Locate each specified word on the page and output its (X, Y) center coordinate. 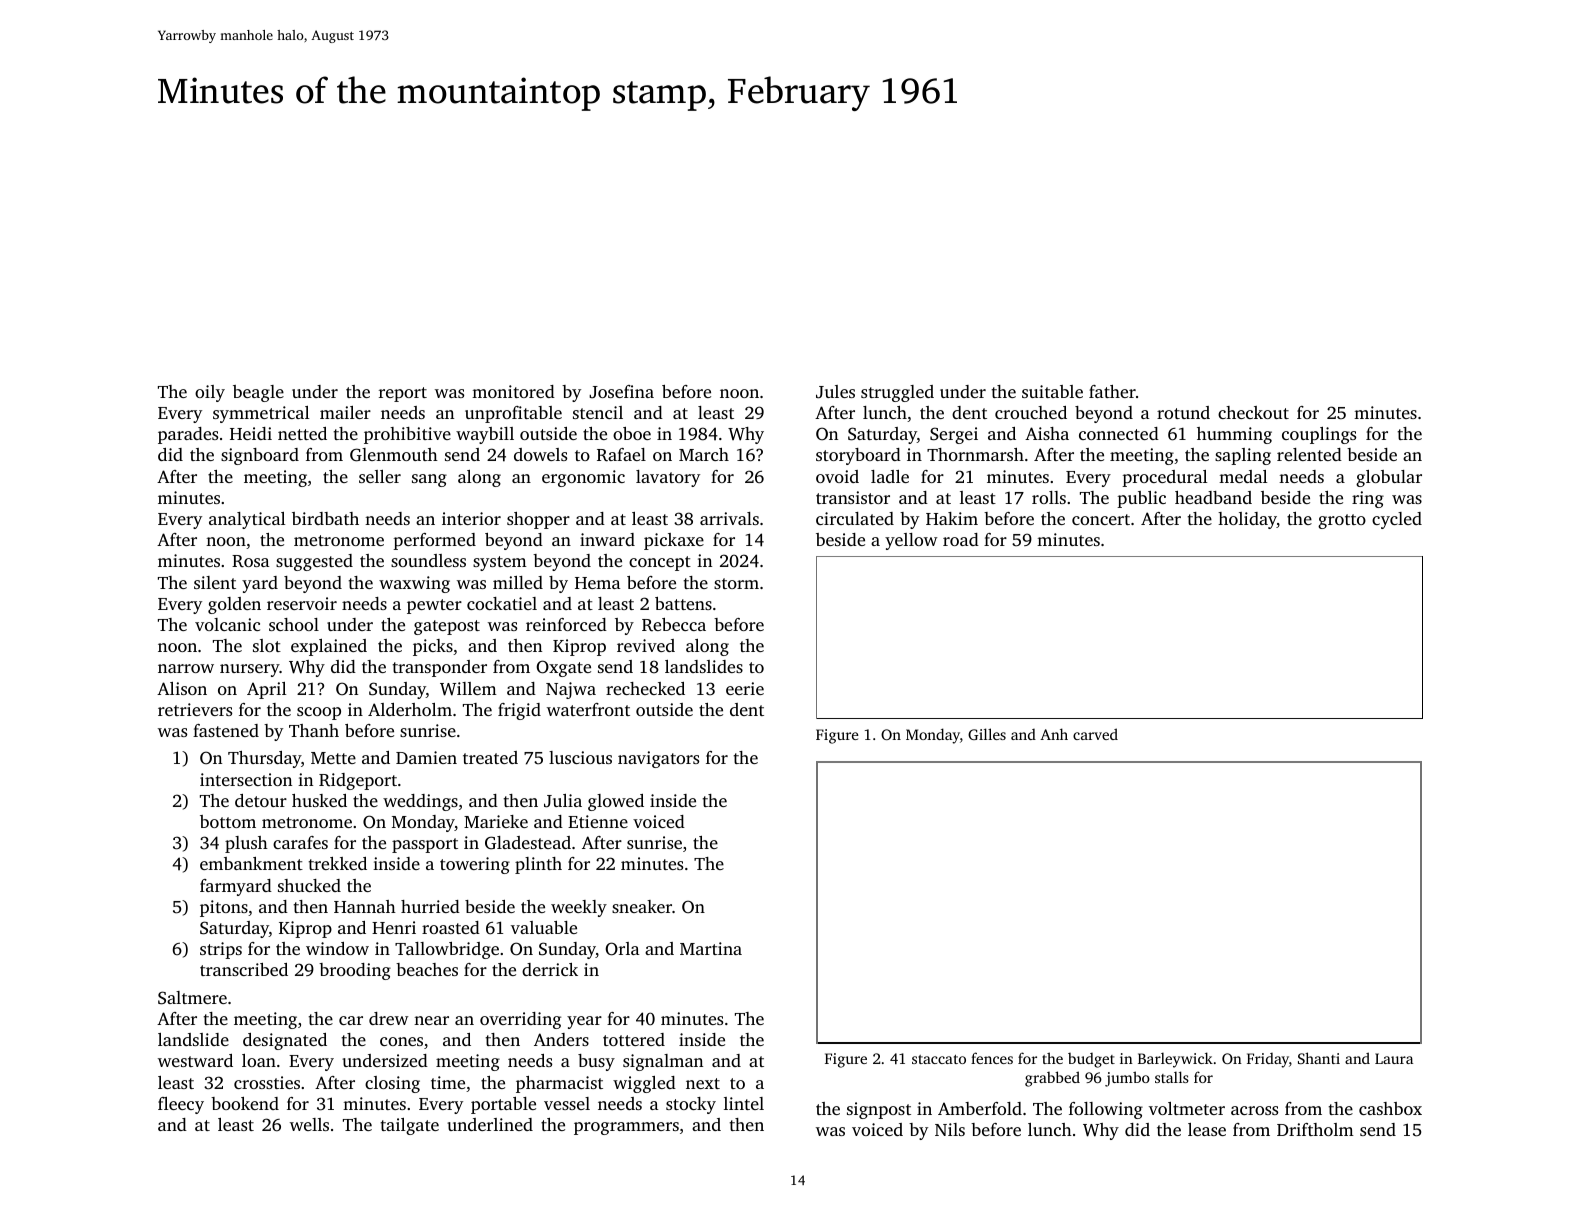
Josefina (621, 392)
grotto (1342, 521)
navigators (658, 759)
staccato (939, 1059)
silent (215, 582)
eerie (745, 688)
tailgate (410, 1126)
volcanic (227, 624)
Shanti (1319, 1058)
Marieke (496, 821)
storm (736, 583)
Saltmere (192, 998)
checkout (1253, 412)
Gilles (987, 734)
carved (1095, 734)
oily (210, 393)
